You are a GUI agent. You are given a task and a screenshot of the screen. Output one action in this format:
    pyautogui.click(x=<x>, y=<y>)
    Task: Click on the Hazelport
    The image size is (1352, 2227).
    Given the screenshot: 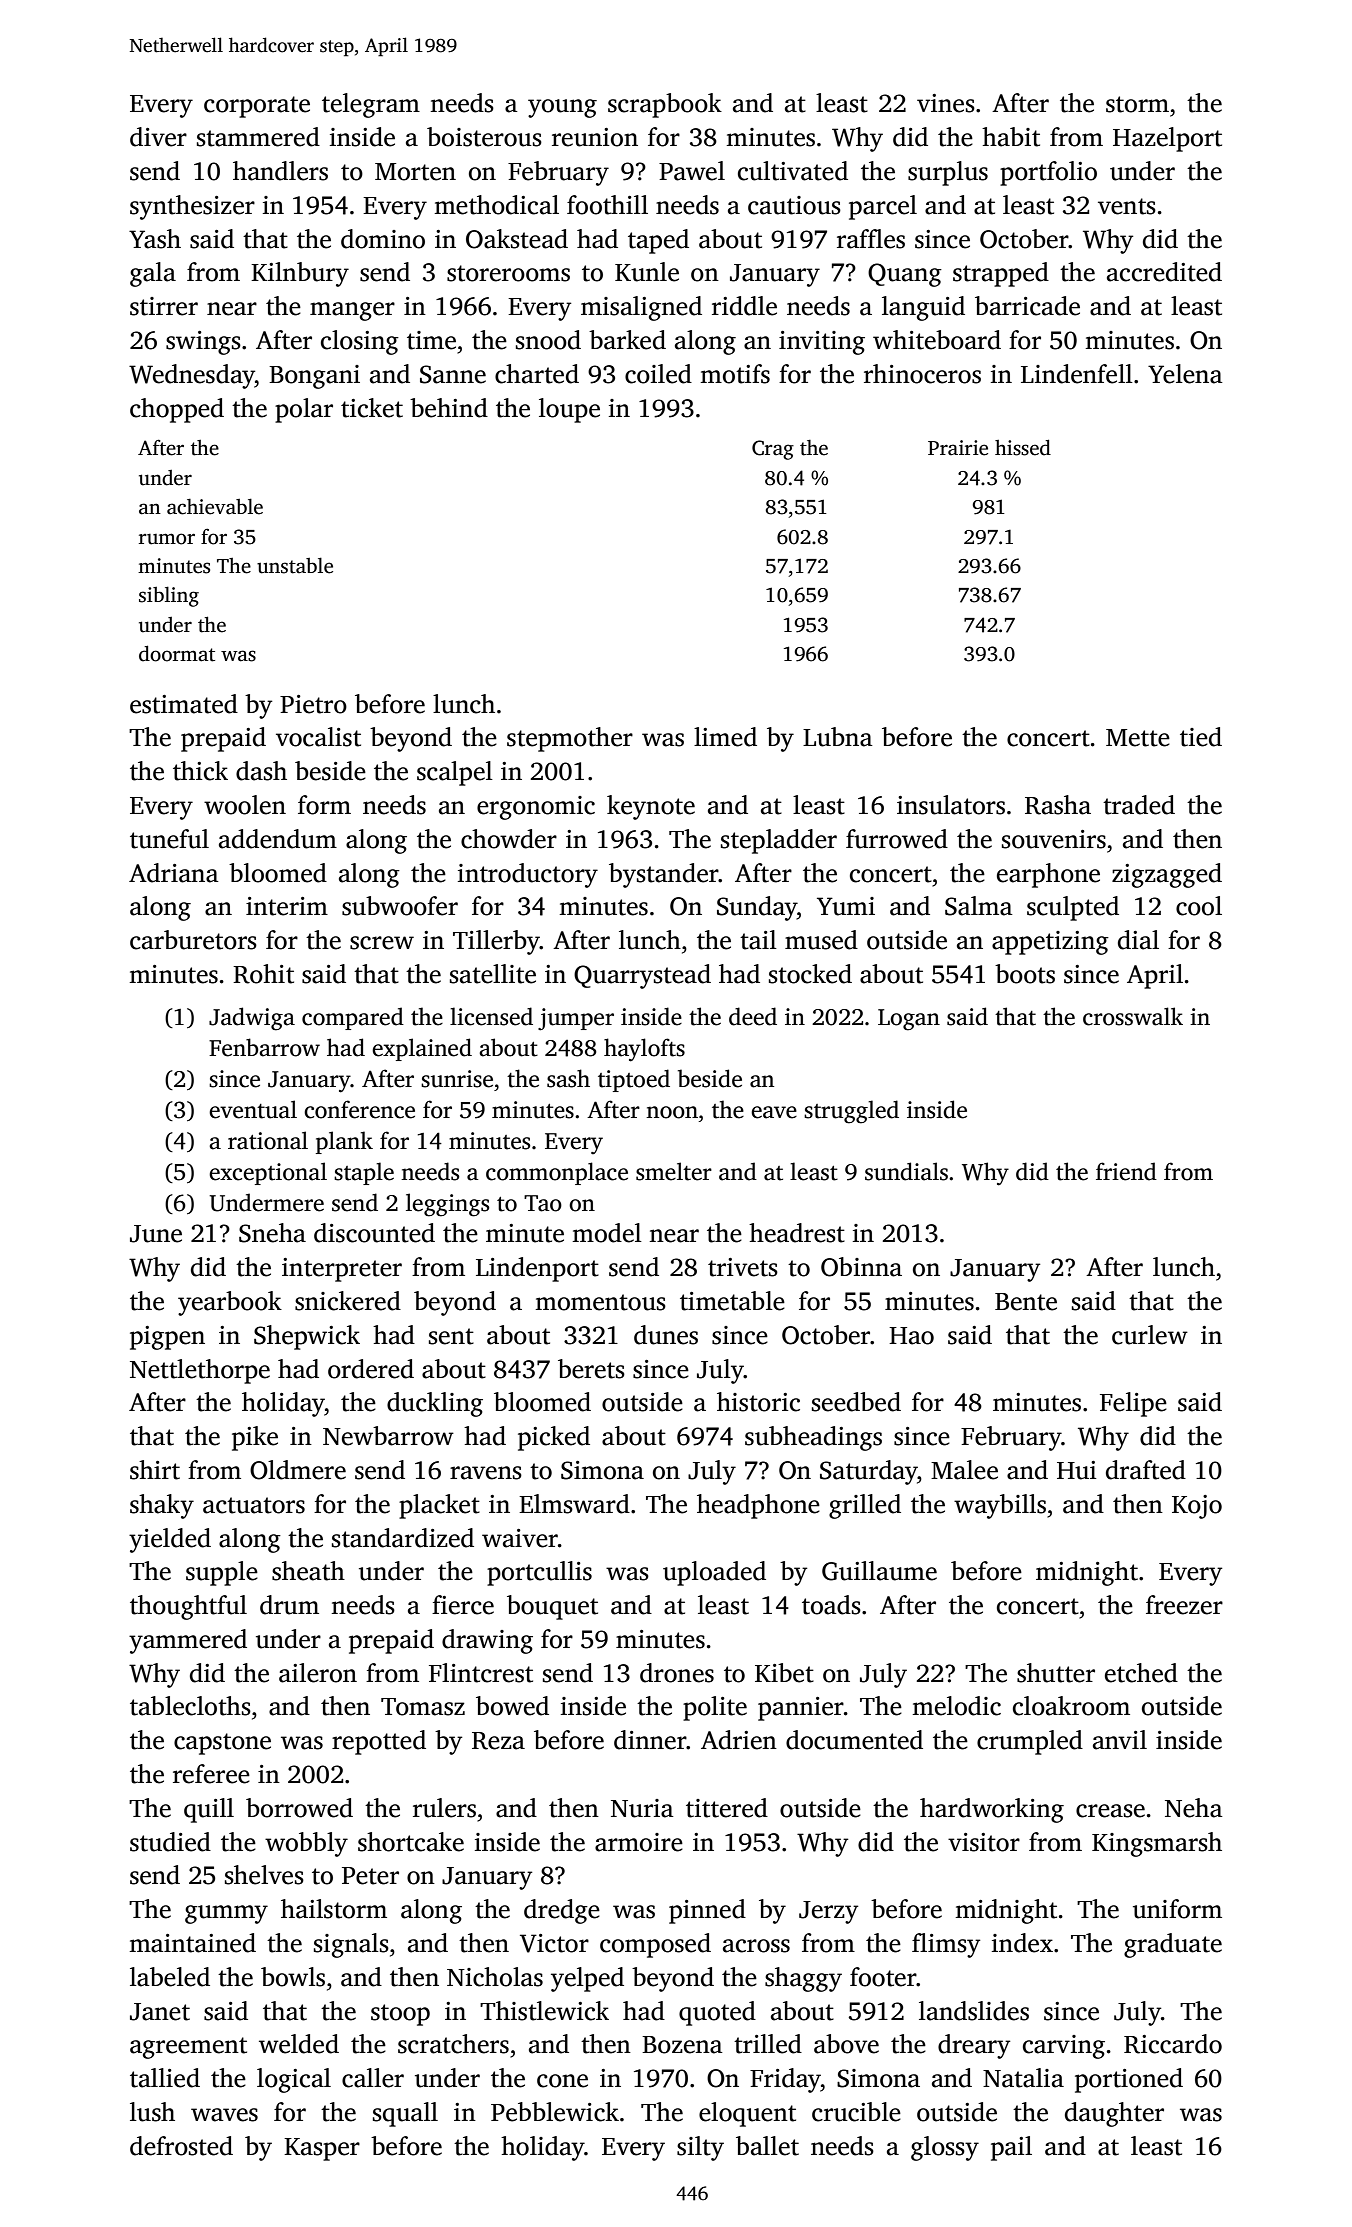 What is the action you would take?
    pyautogui.click(x=1167, y=139)
